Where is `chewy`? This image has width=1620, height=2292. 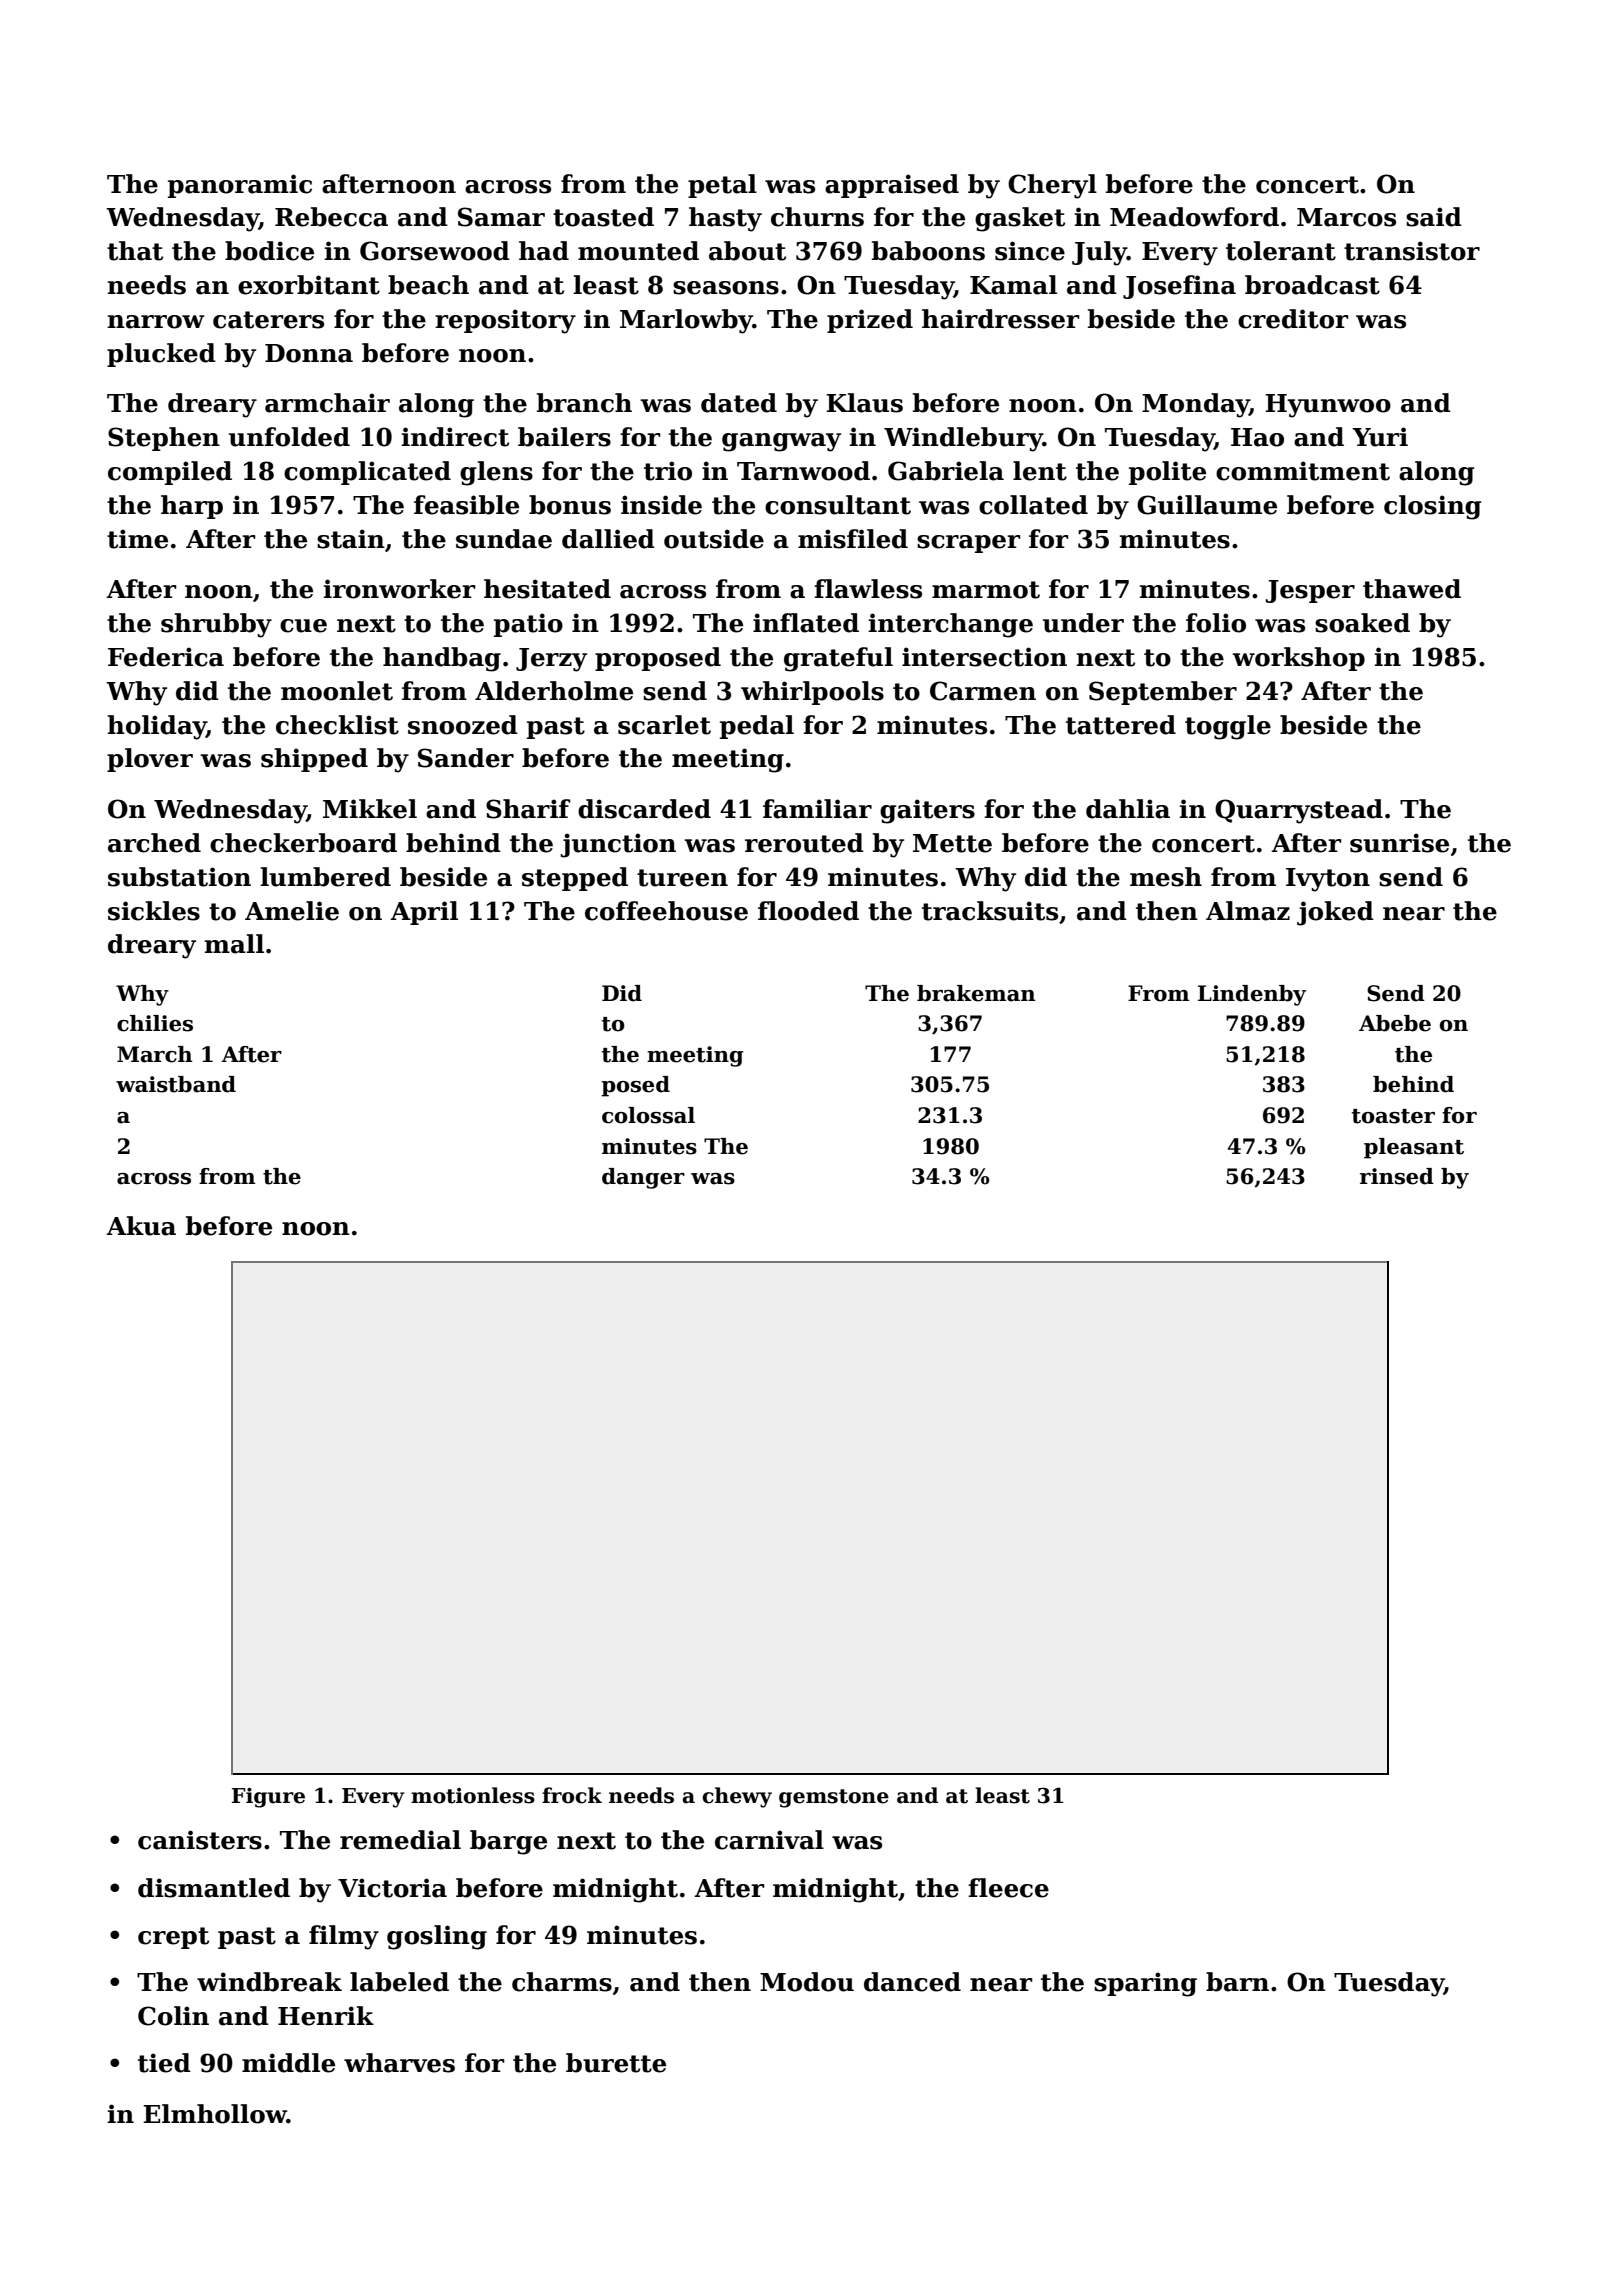 chewy is located at coordinates (737, 1797).
